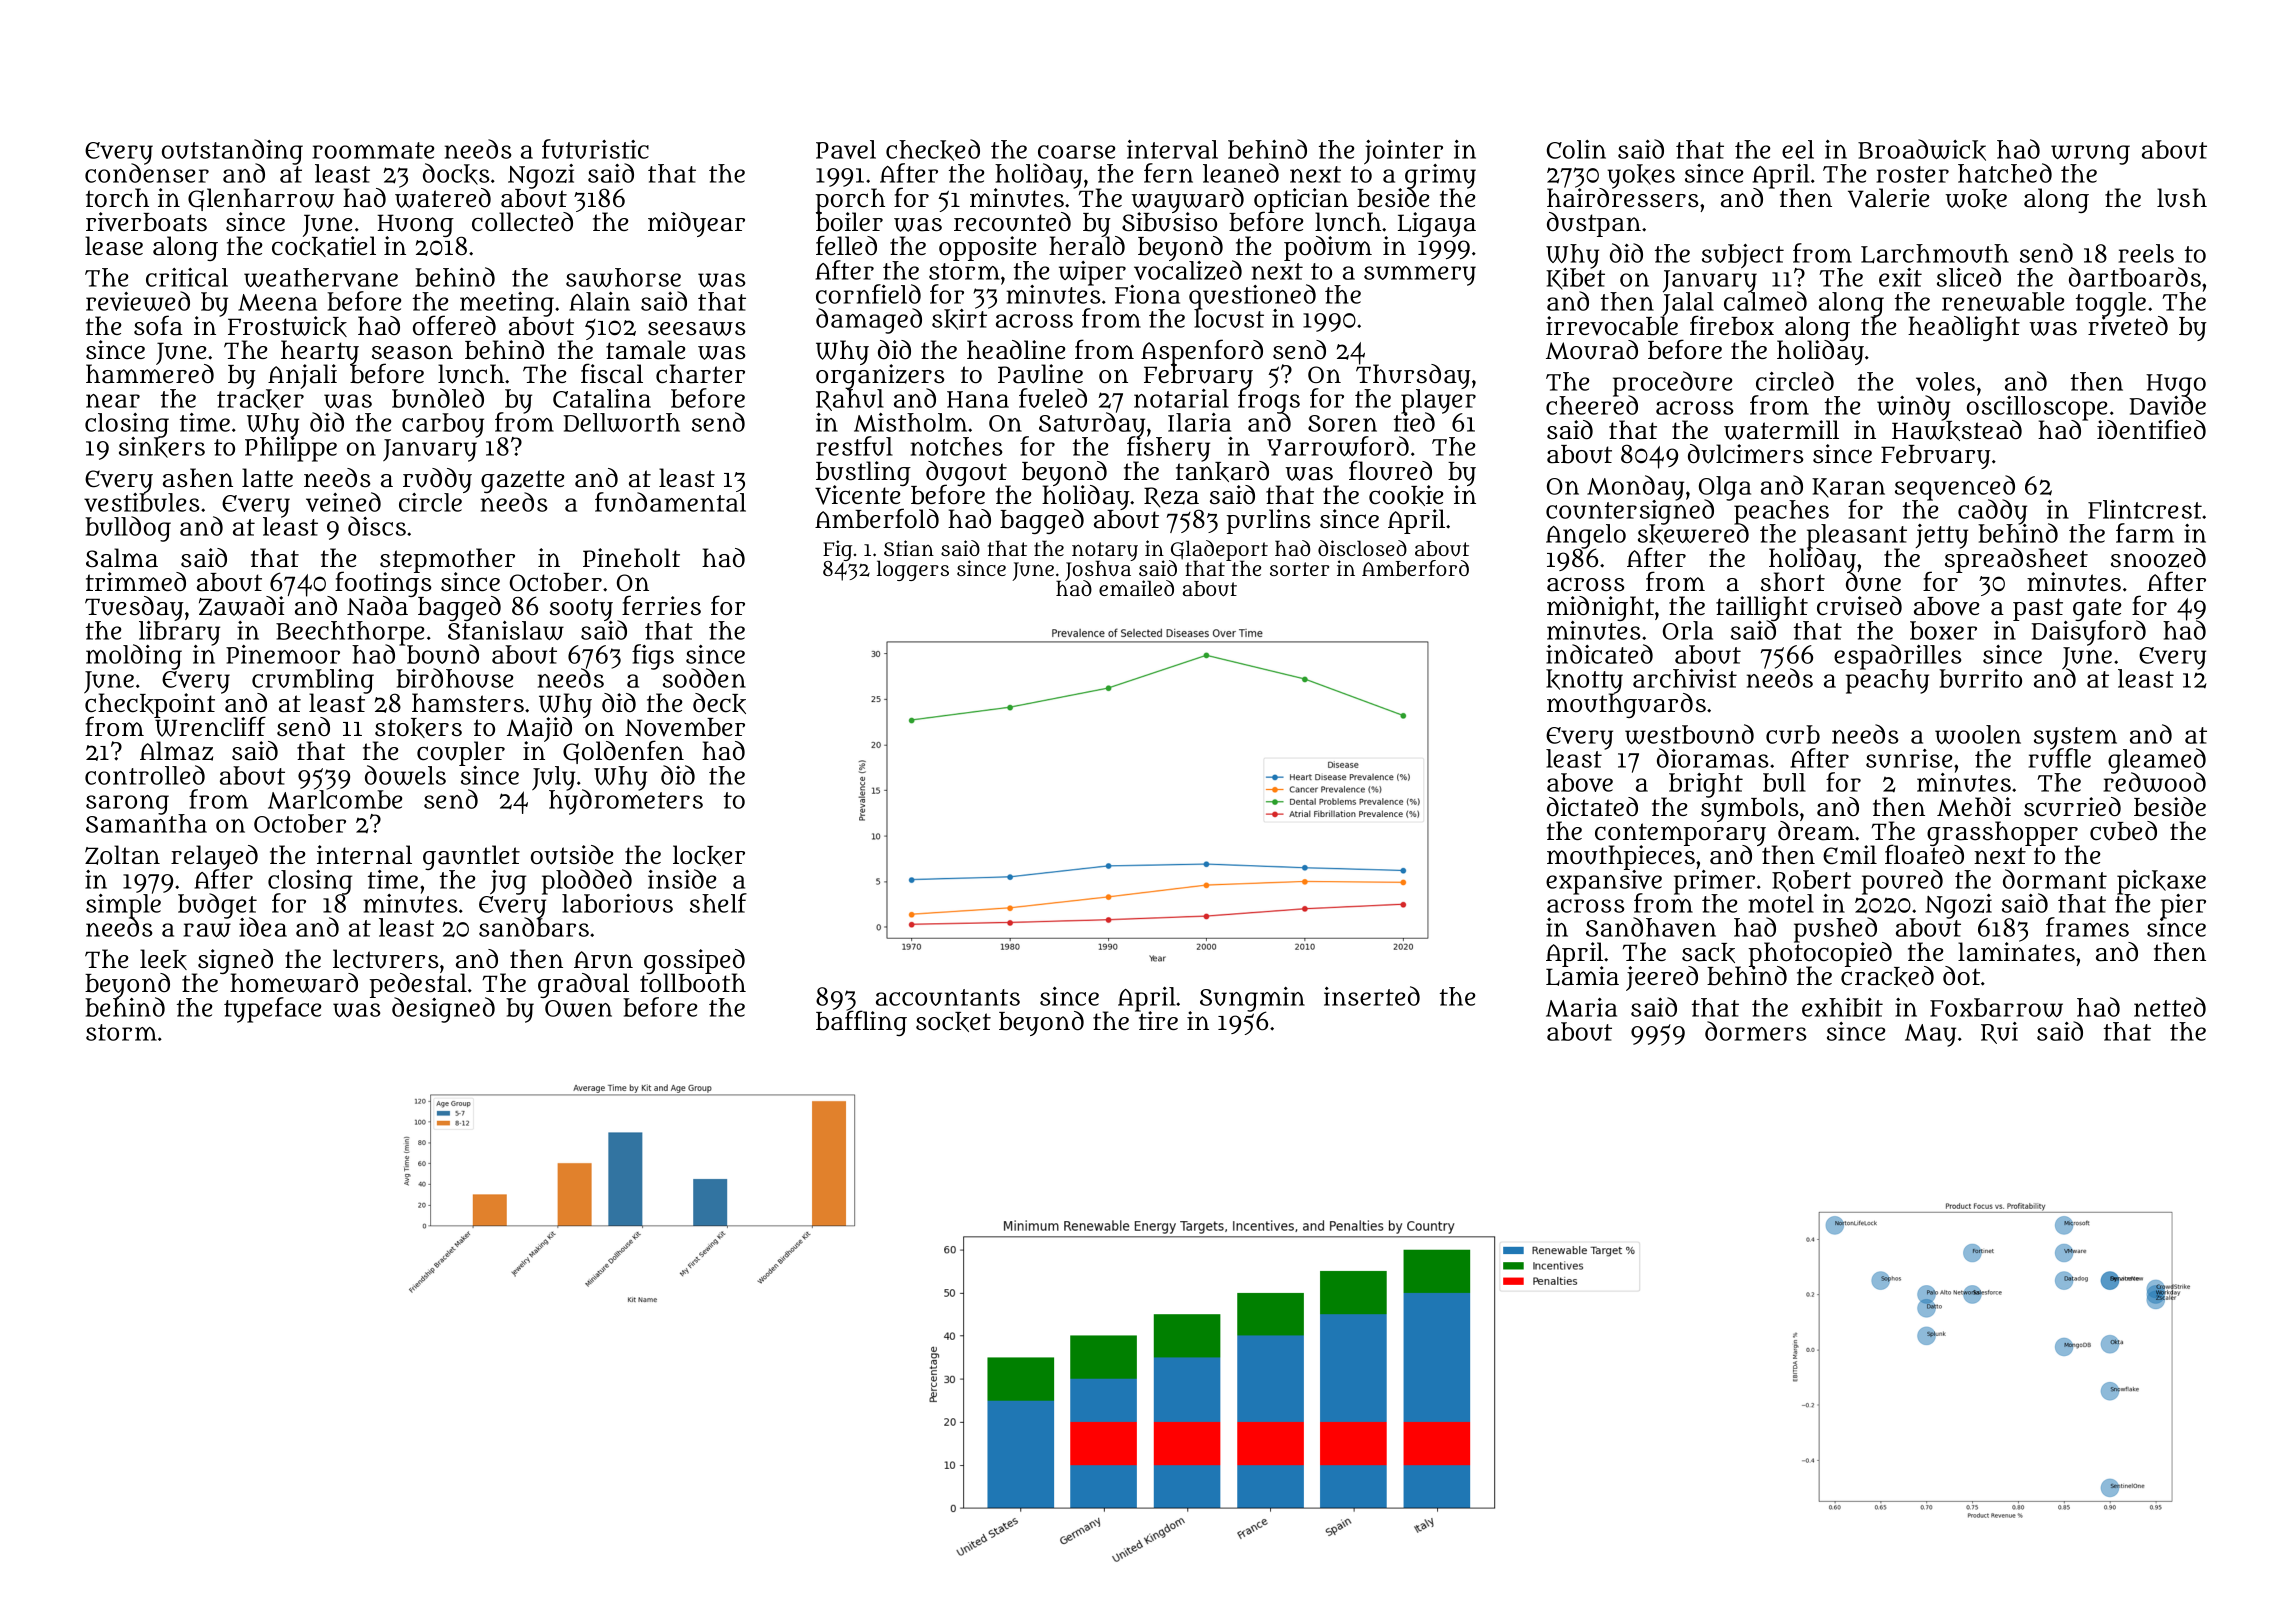 This page has height=1620, width=2292. Describe the element at coordinates (578, 1008) in the page. I see `Owen` at that location.
